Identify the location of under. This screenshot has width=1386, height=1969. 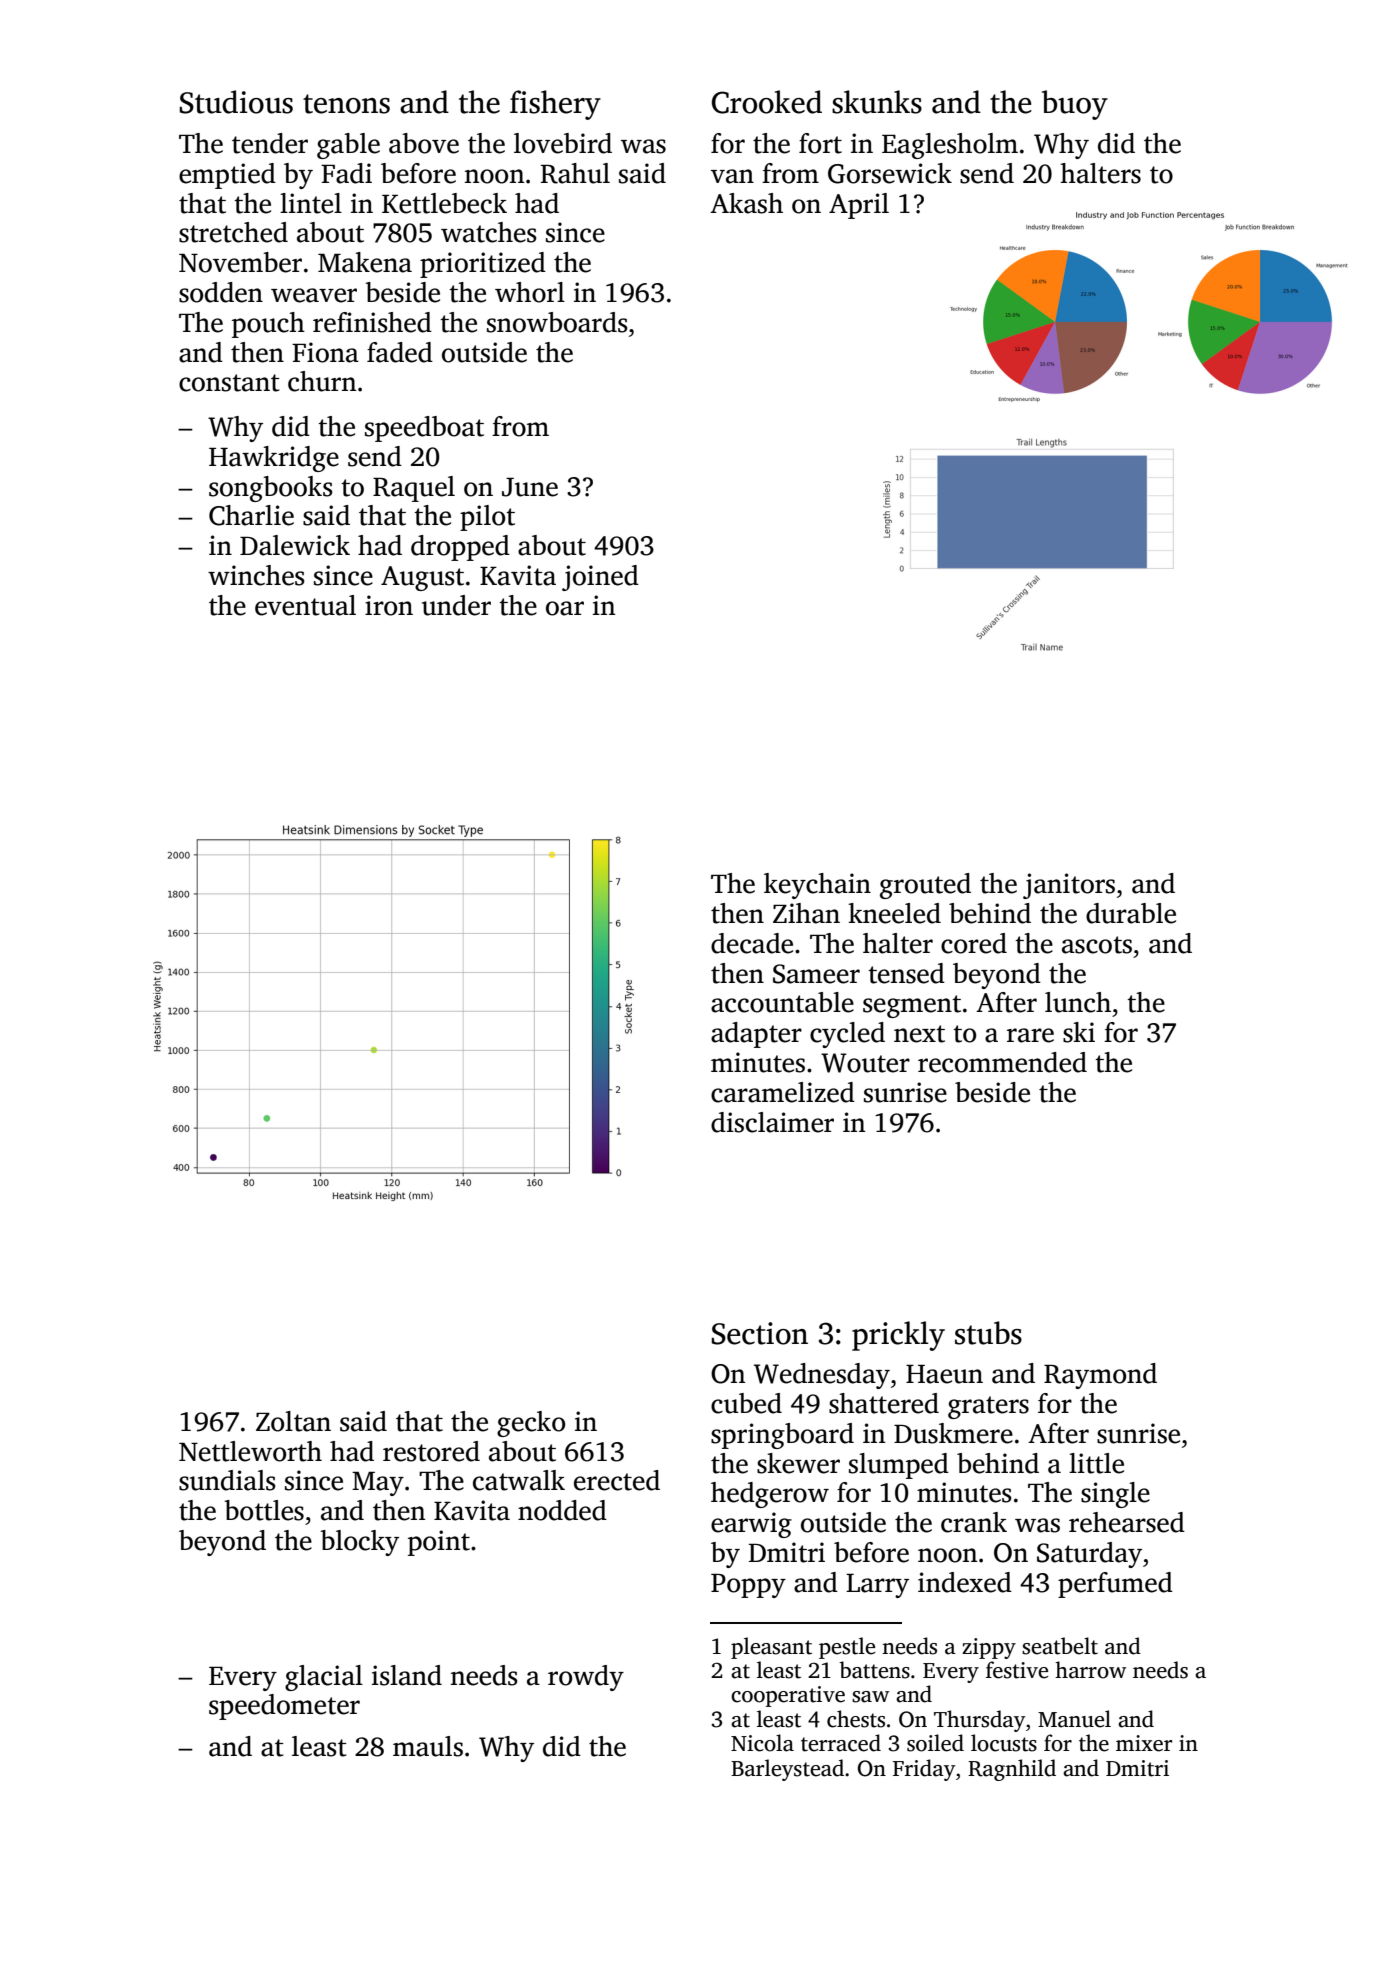
(456, 605).
